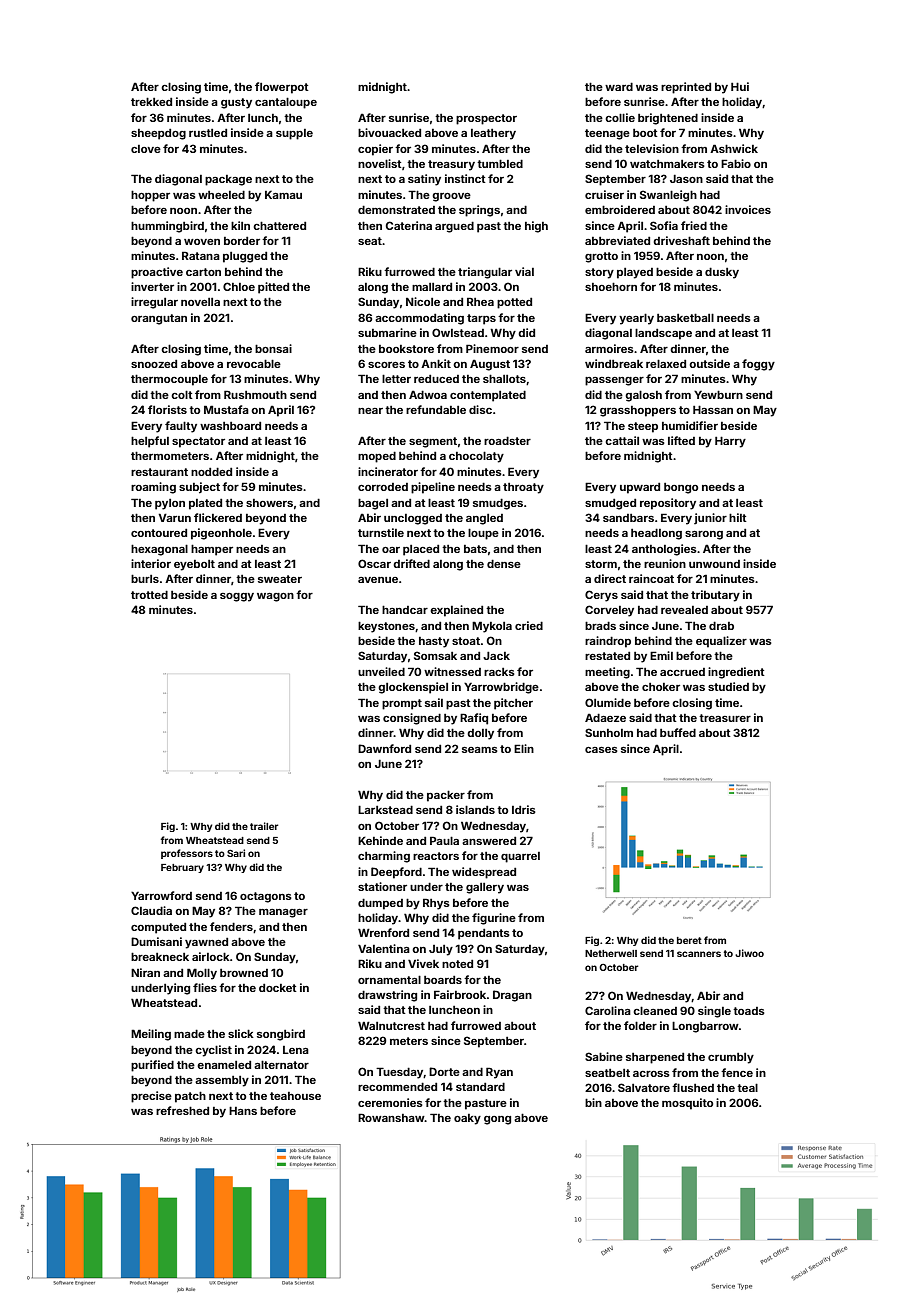 This document has height=1316, width=908. I want to click on restated, so click(607, 656).
